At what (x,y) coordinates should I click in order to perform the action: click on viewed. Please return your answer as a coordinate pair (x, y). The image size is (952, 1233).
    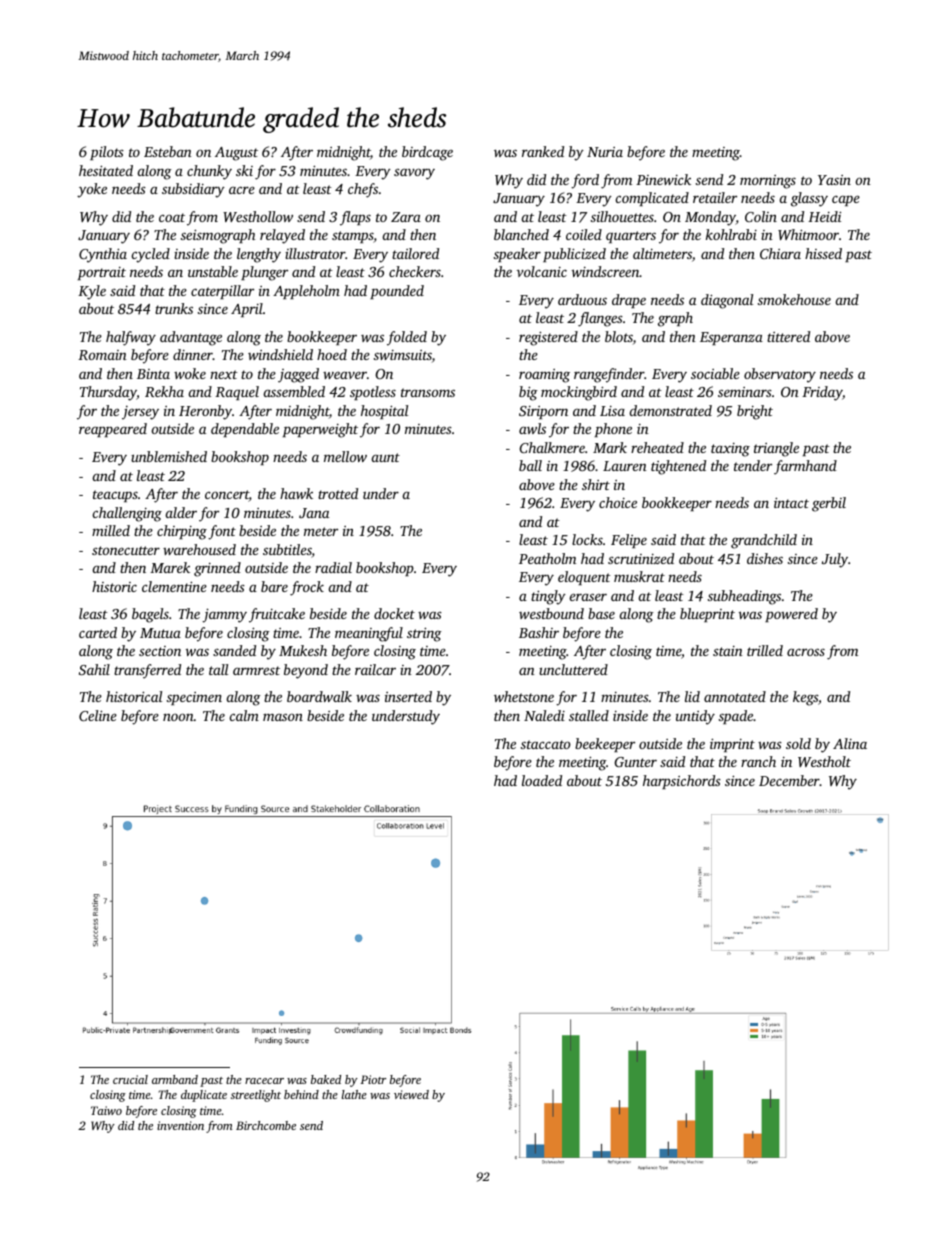
    Looking at the image, I should click on (411, 1094).
